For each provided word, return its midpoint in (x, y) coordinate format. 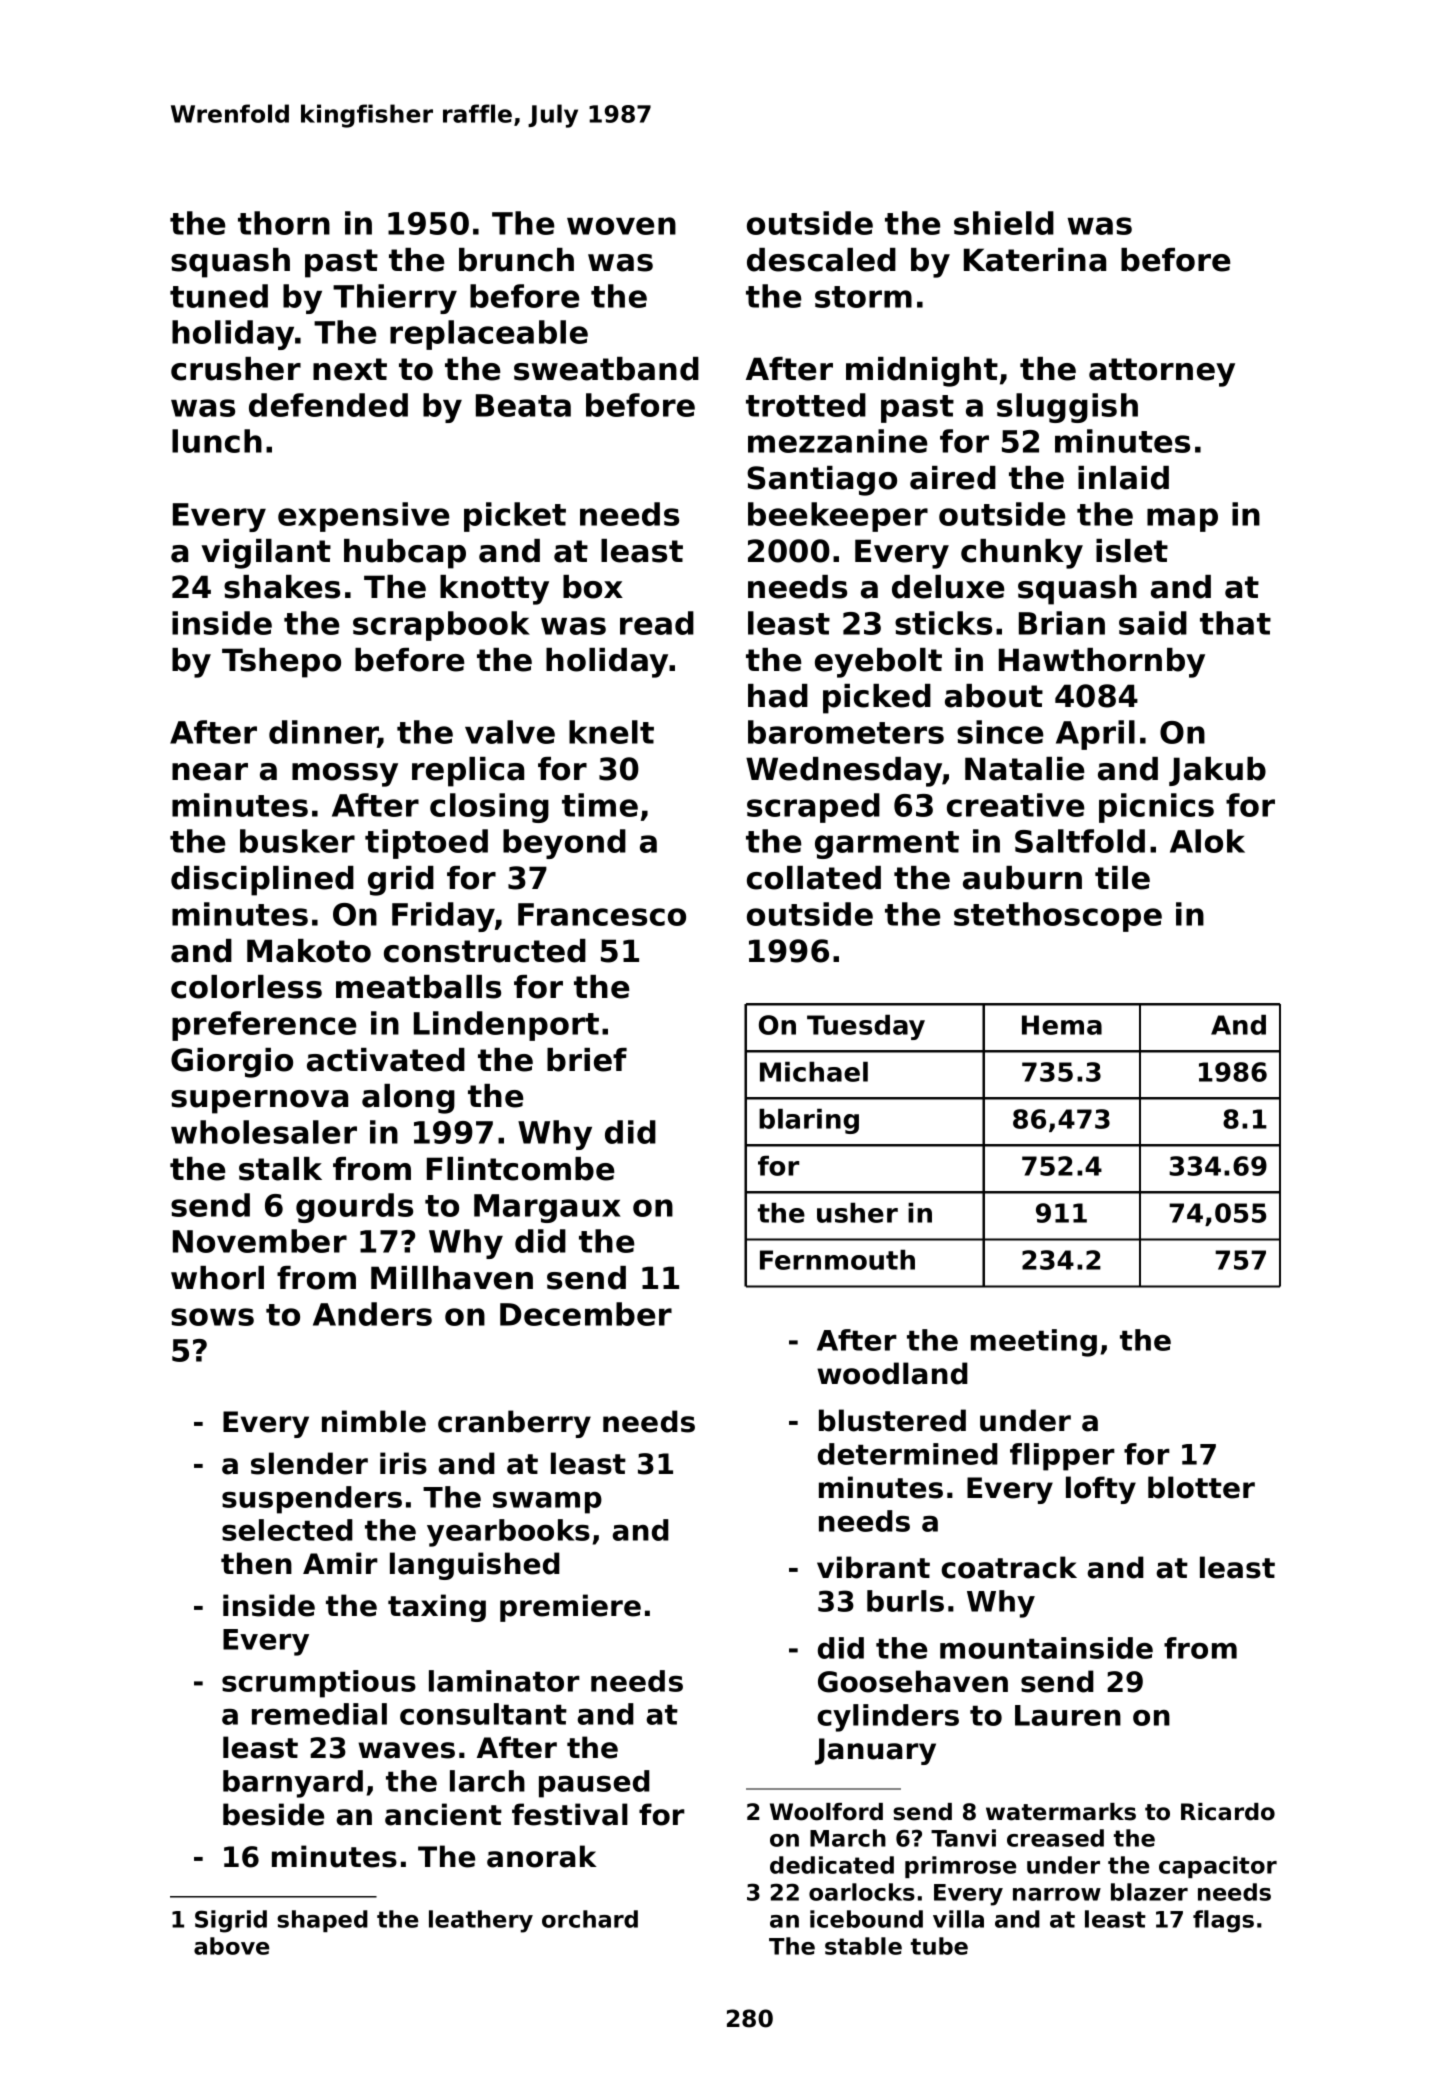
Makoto (309, 951)
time (600, 805)
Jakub (1217, 771)
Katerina (1035, 260)
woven (621, 226)
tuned (219, 296)
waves (406, 1750)
